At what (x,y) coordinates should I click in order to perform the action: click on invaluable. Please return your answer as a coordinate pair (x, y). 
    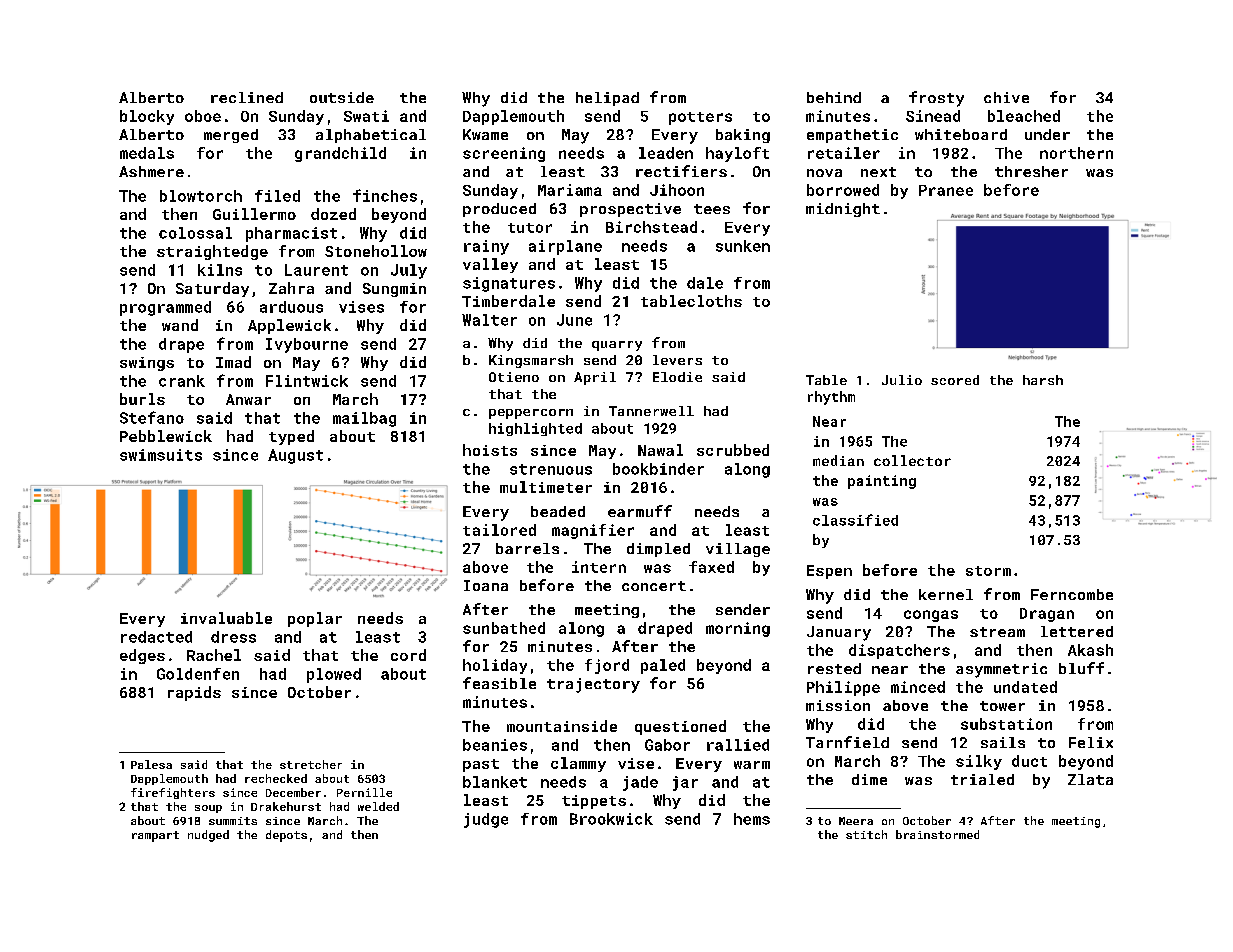
    Looking at the image, I should click on (226, 618).
